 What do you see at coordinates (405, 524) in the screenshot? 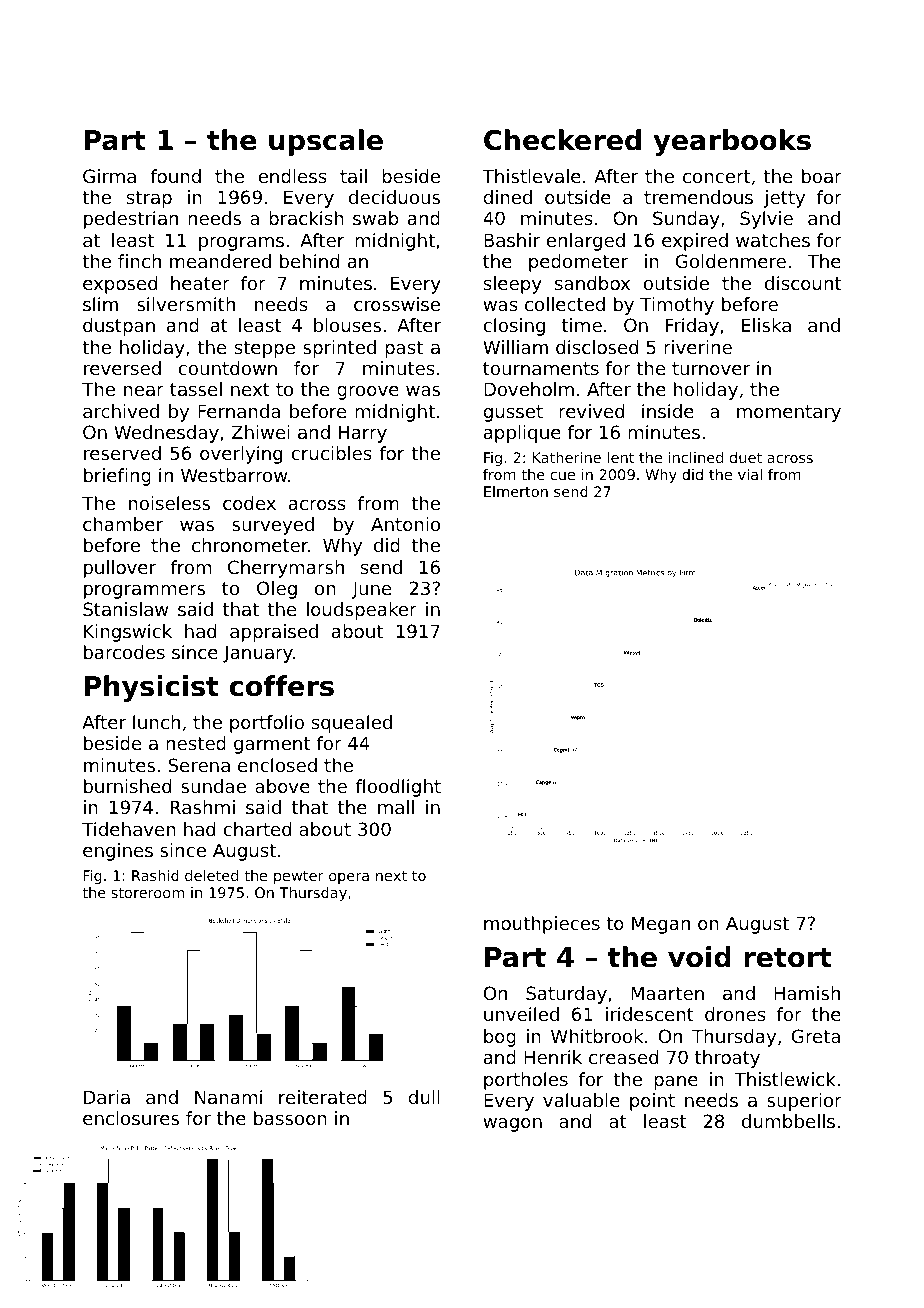
I see `Antonio` at bounding box center [405, 524].
